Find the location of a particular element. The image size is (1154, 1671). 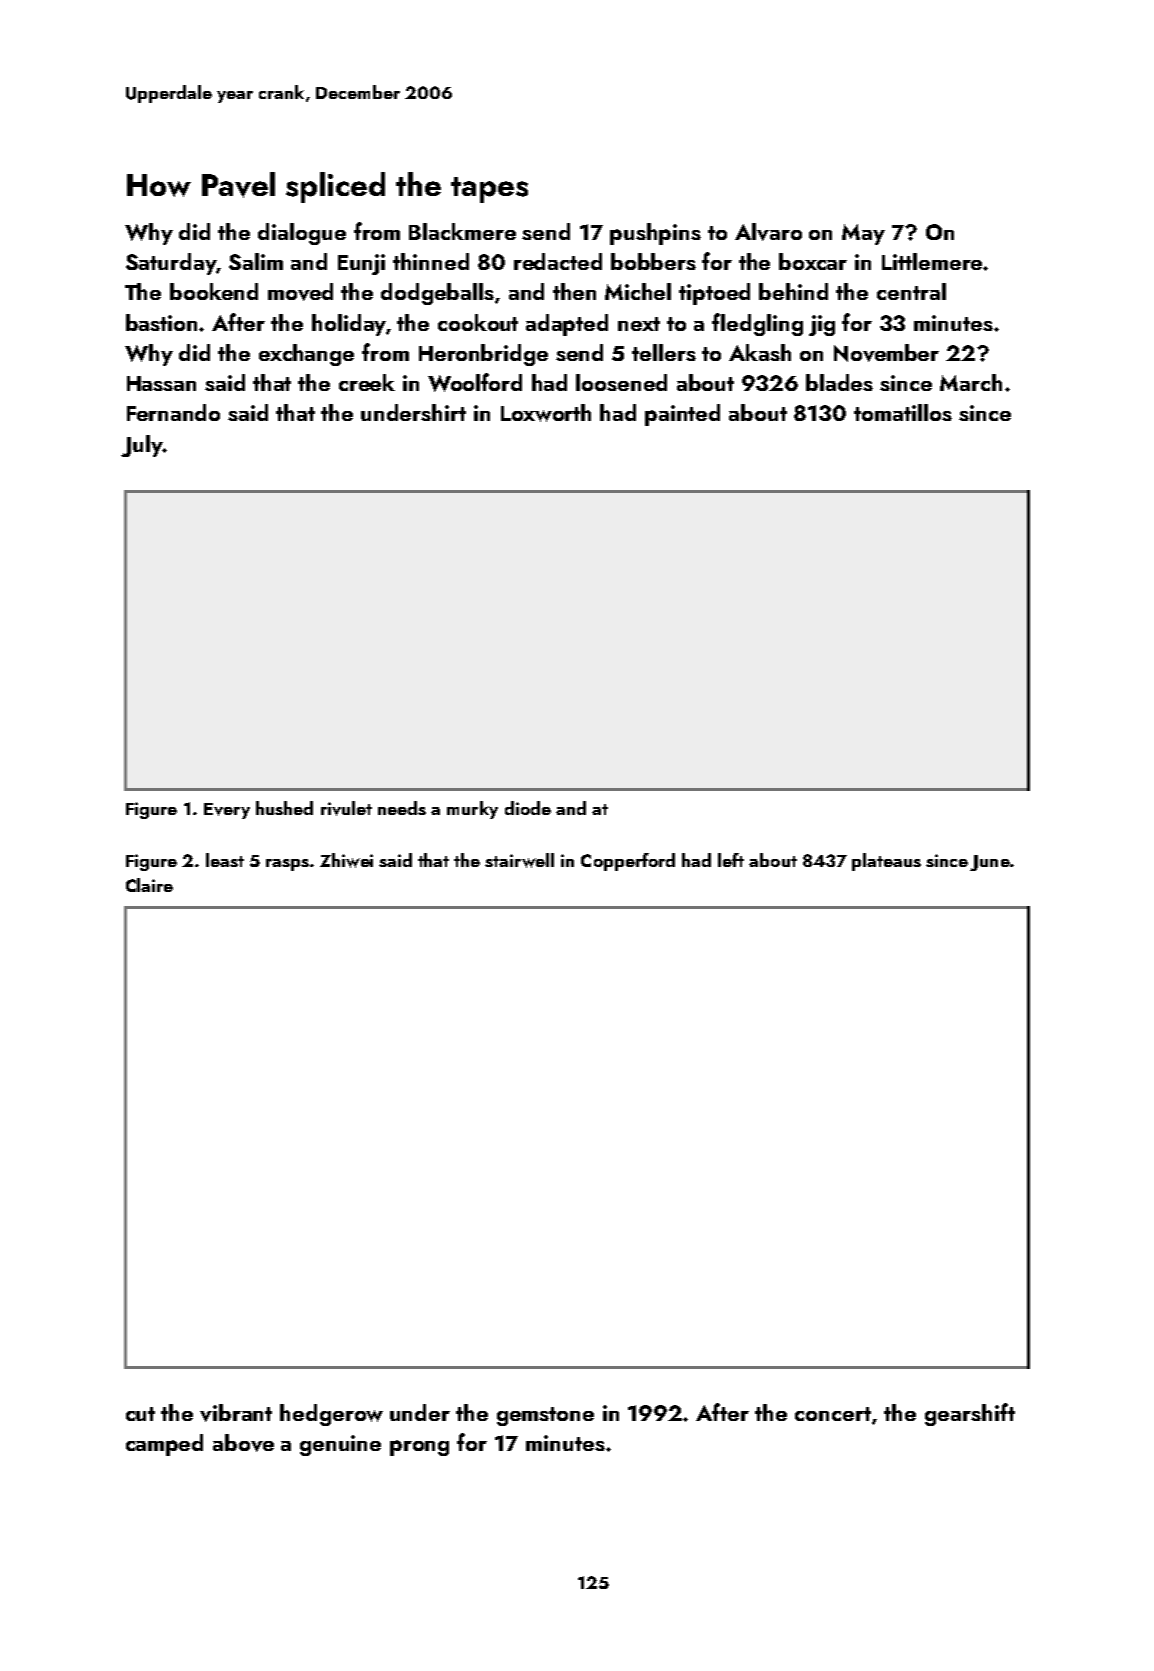

March is located at coordinates (971, 382).
